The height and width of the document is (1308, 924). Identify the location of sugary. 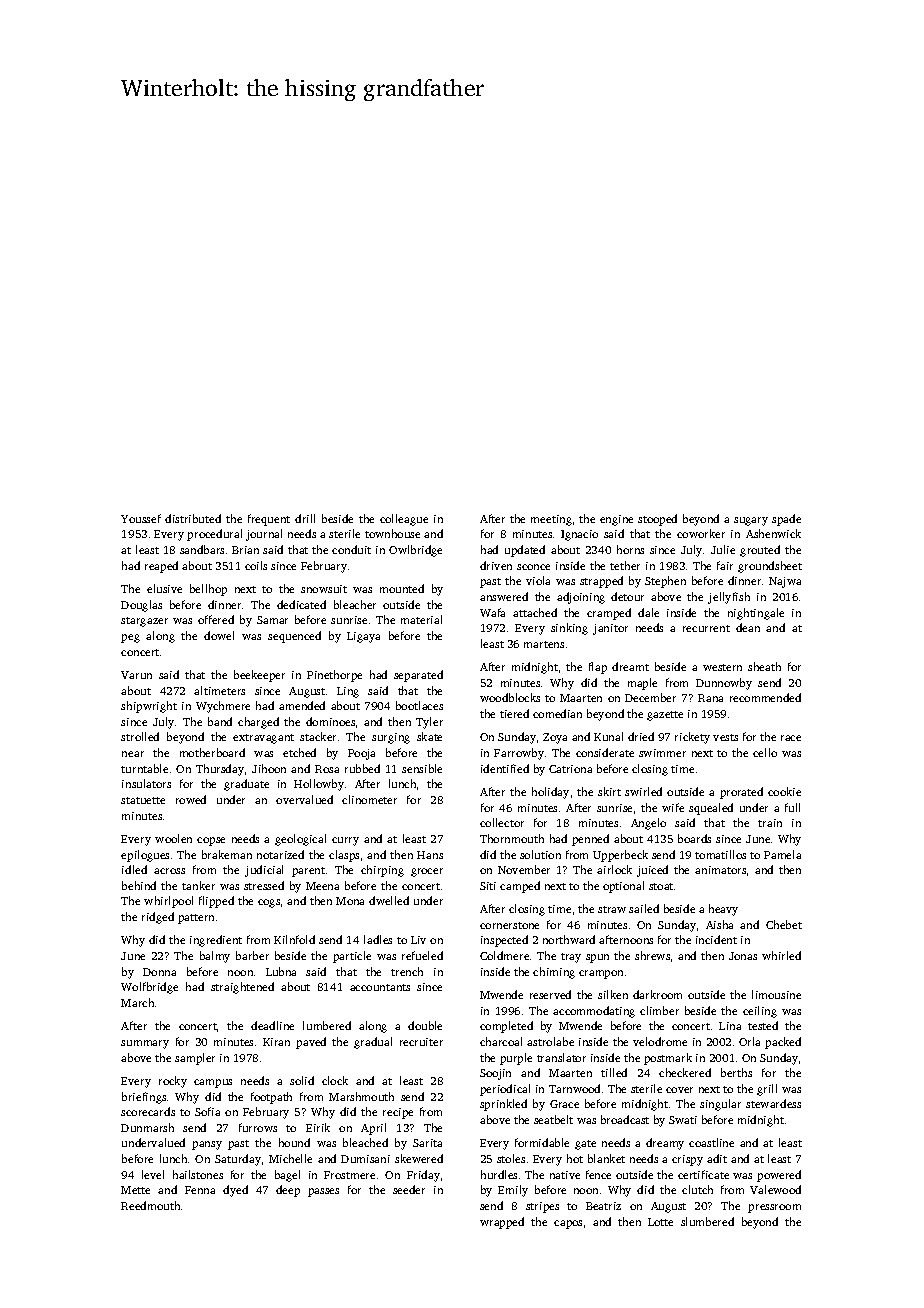
(751, 521).
